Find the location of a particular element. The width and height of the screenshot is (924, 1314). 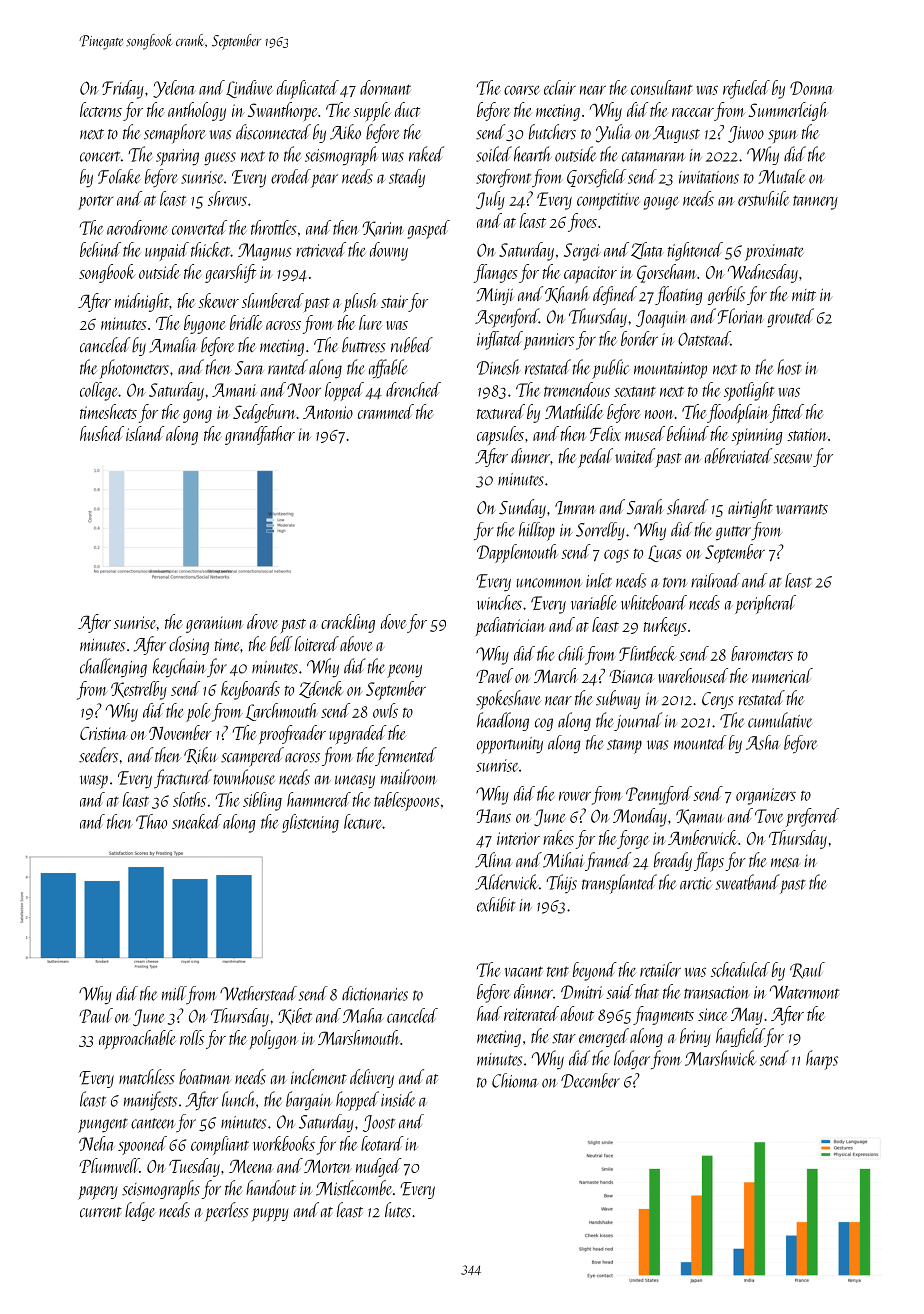

scheduled is located at coordinates (740, 969).
